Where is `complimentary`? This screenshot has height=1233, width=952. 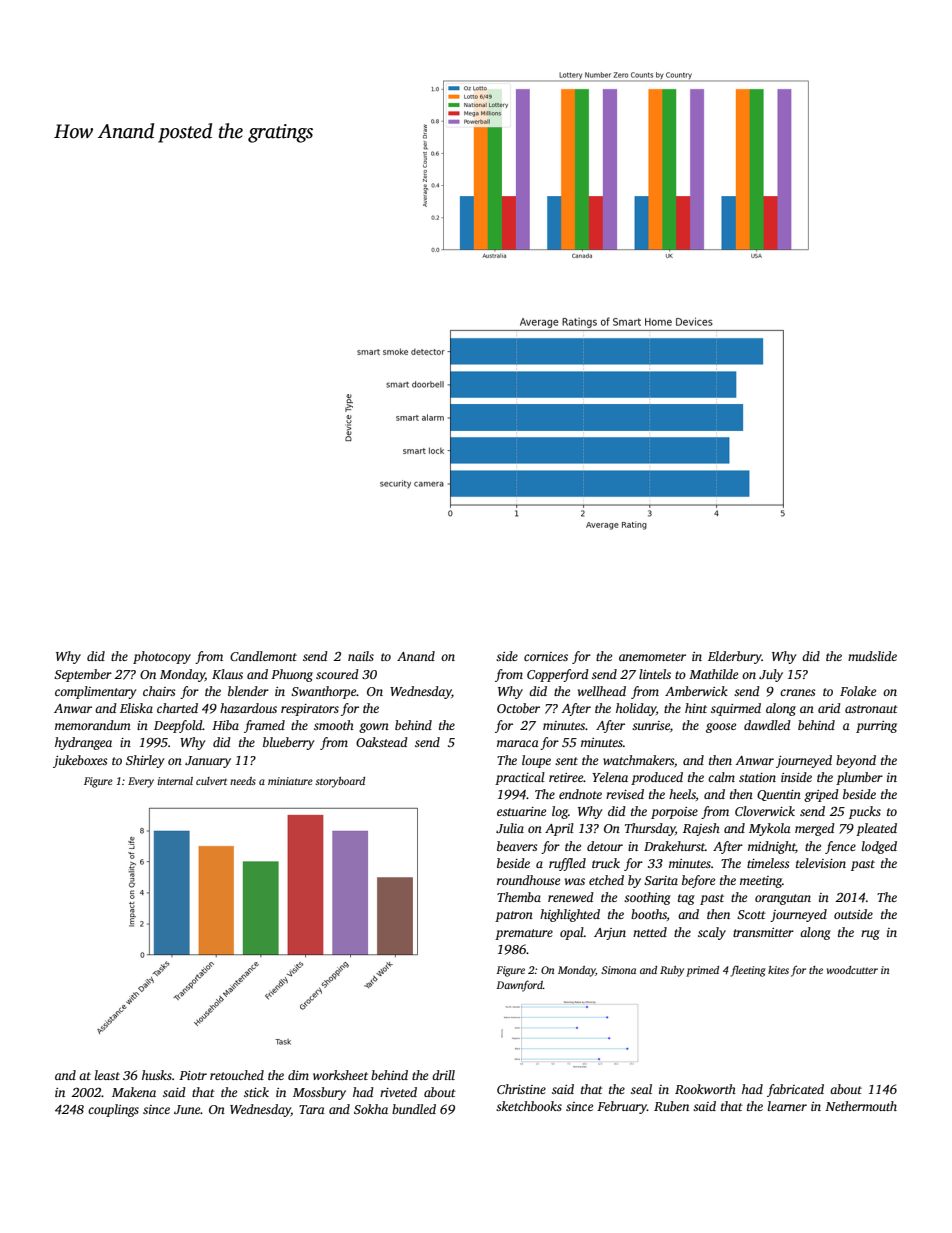 complimentary is located at coordinates (95, 692).
